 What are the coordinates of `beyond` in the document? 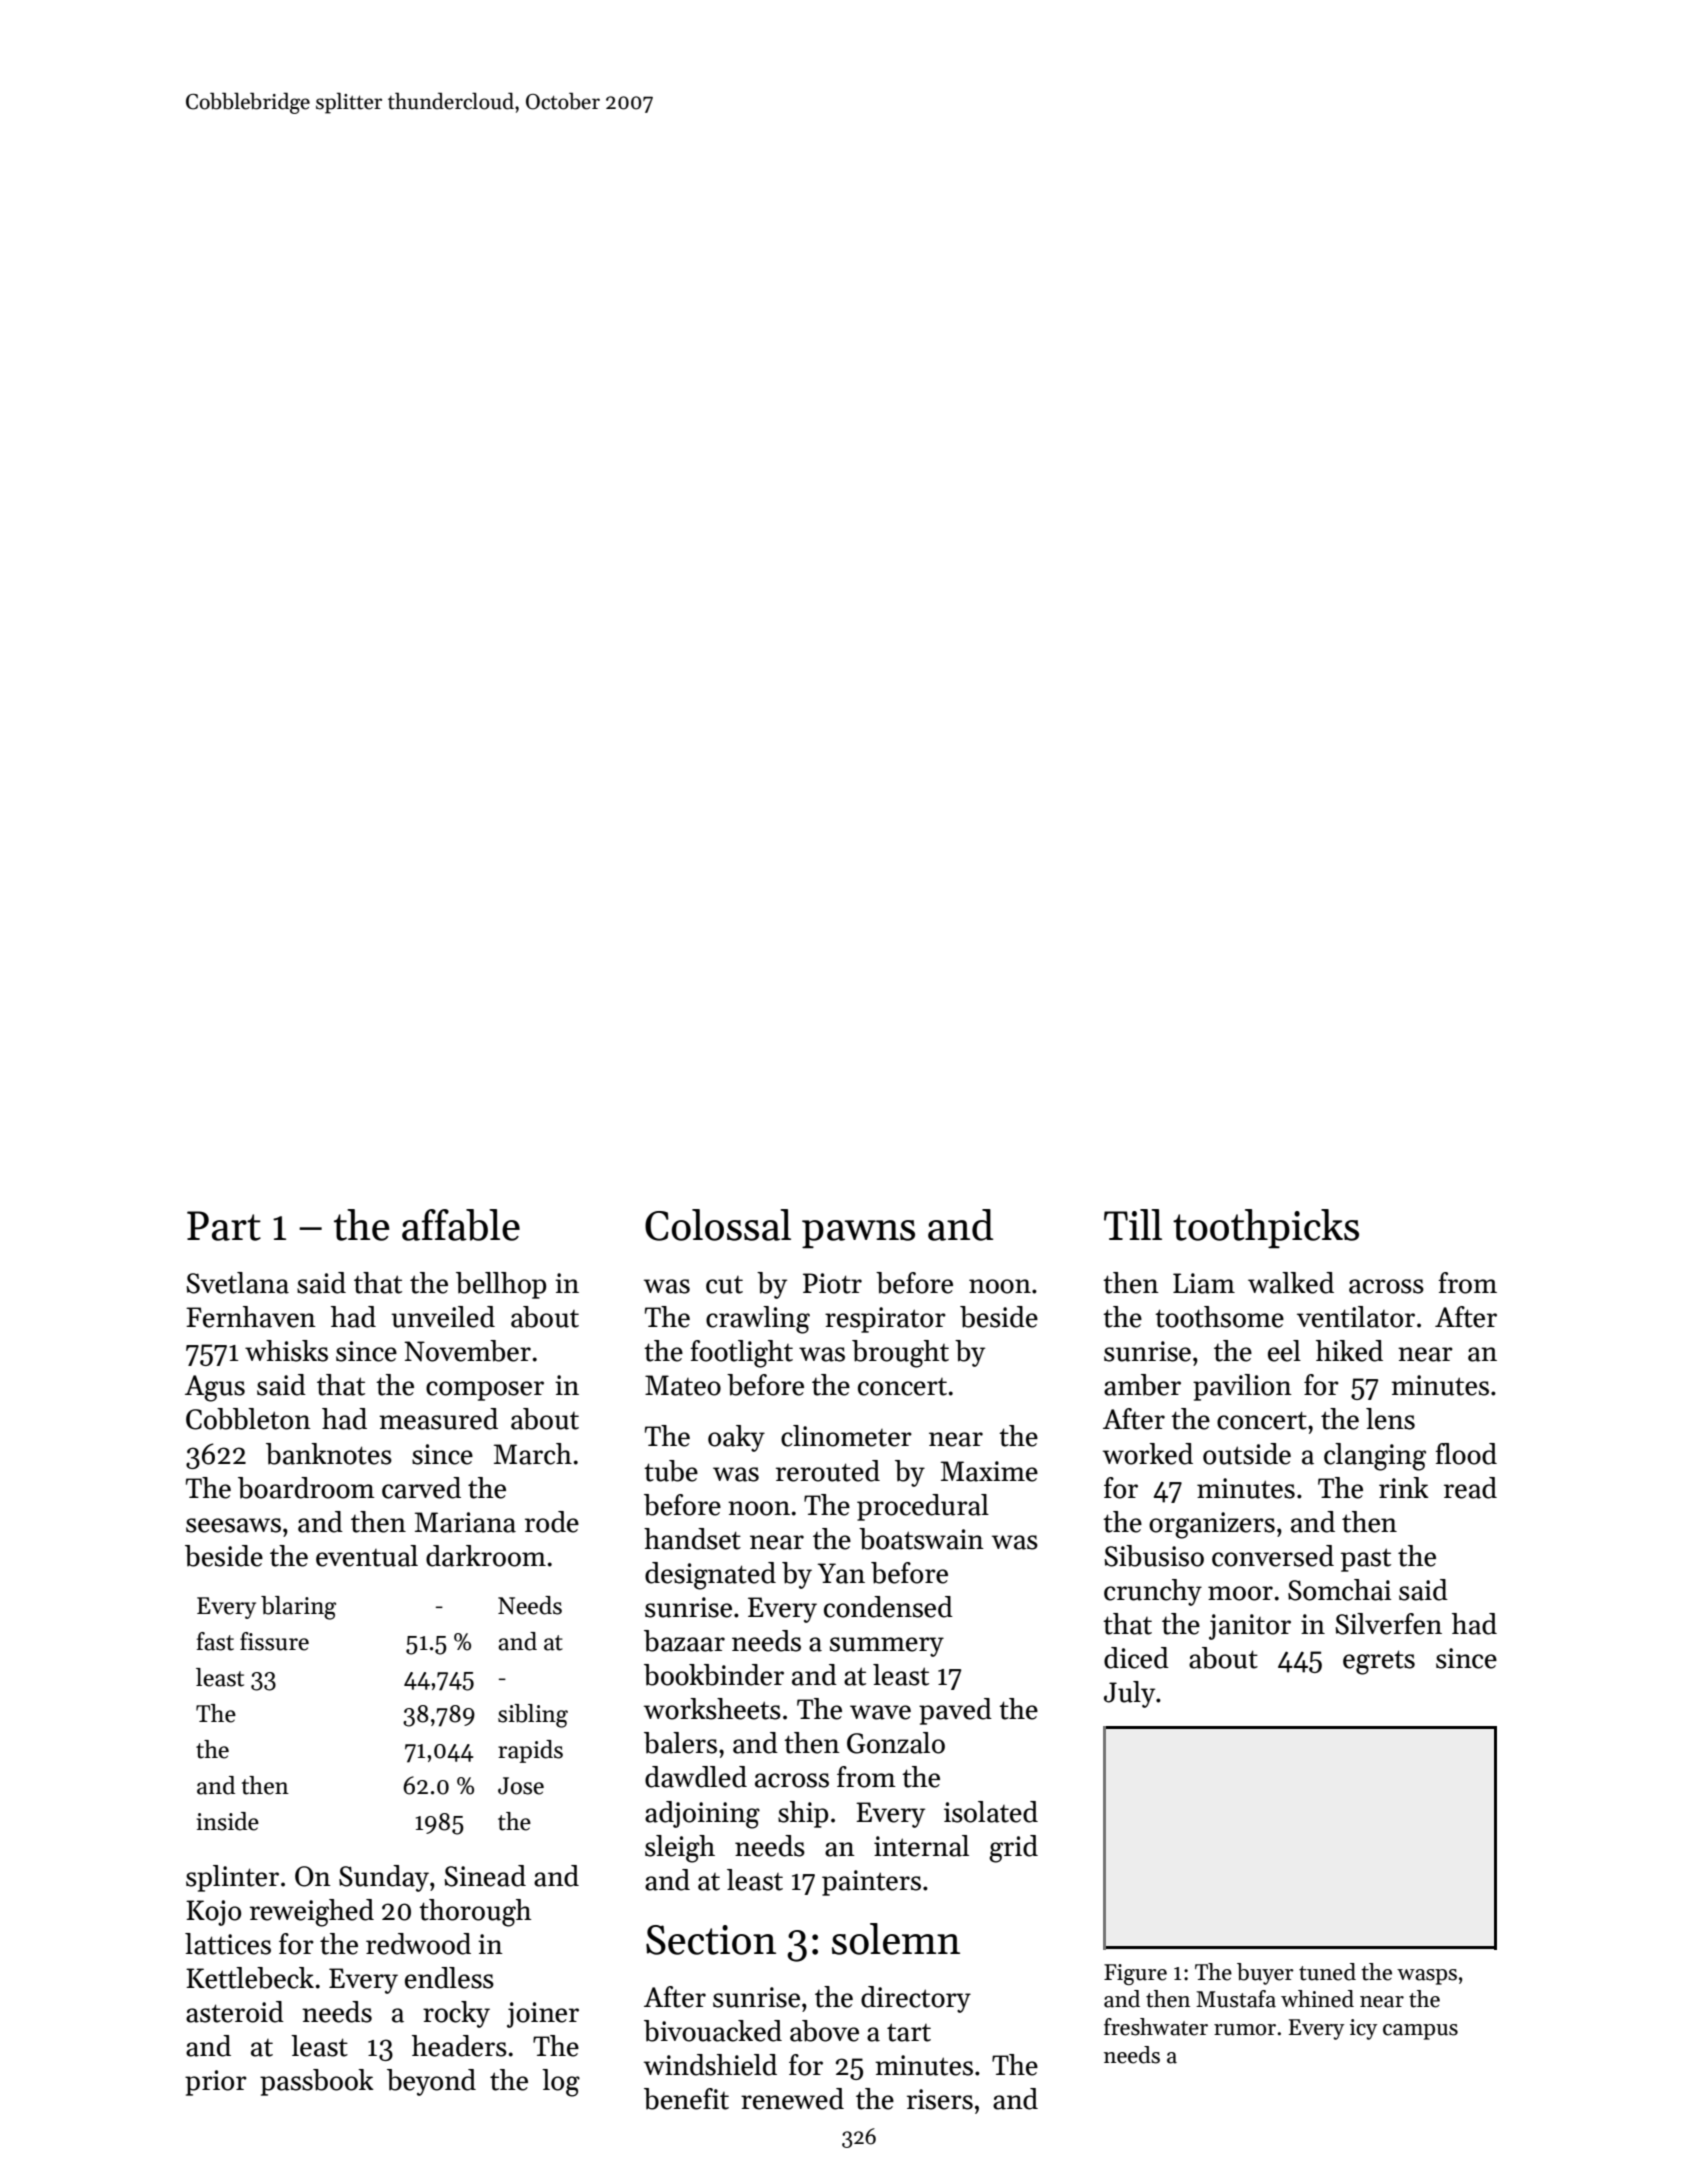 It's located at (431, 2082).
